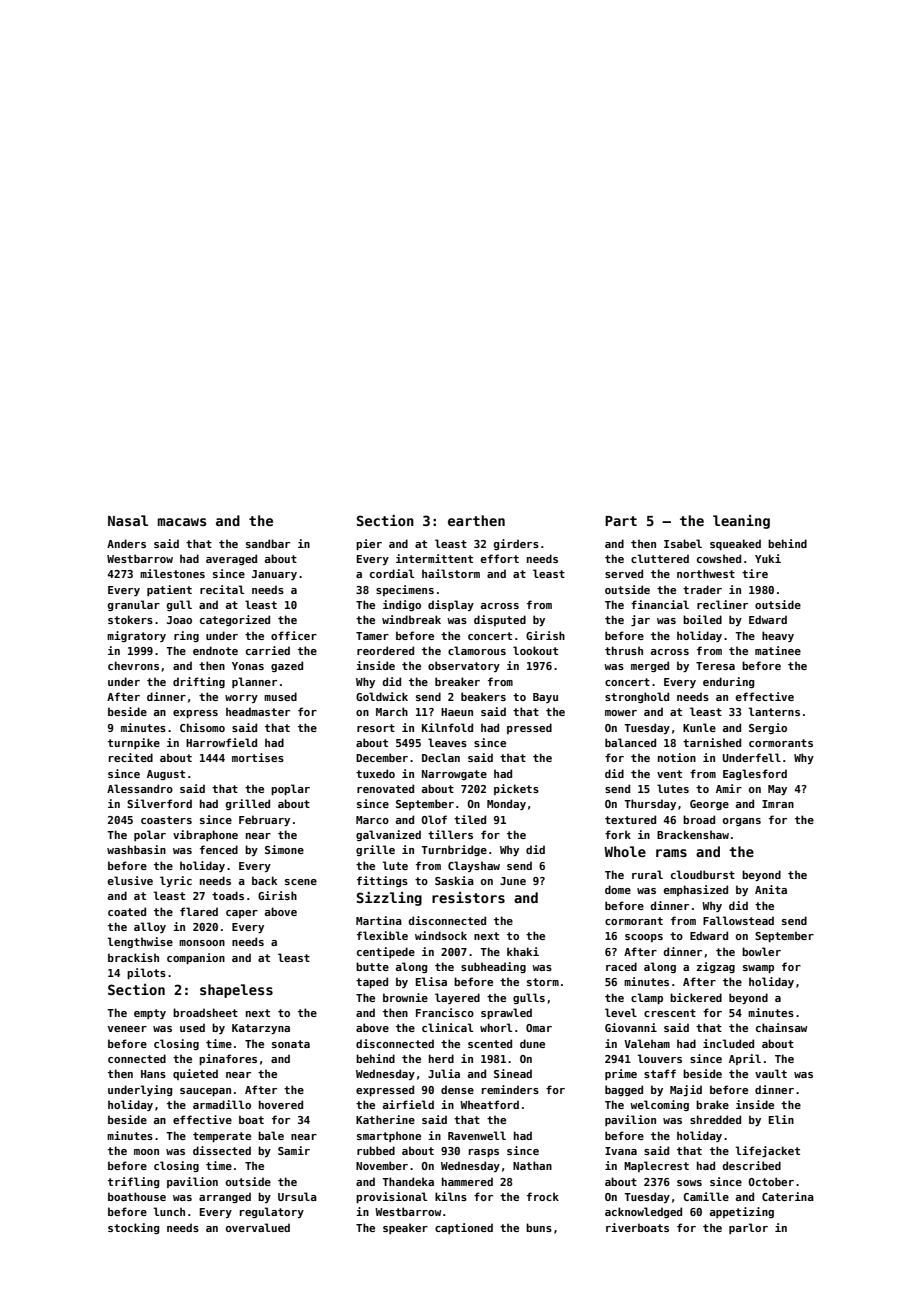 This page has height=1308, width=924. Describe the element at coordinates (464, 1228) in the page. I see `captioned` at that location.
